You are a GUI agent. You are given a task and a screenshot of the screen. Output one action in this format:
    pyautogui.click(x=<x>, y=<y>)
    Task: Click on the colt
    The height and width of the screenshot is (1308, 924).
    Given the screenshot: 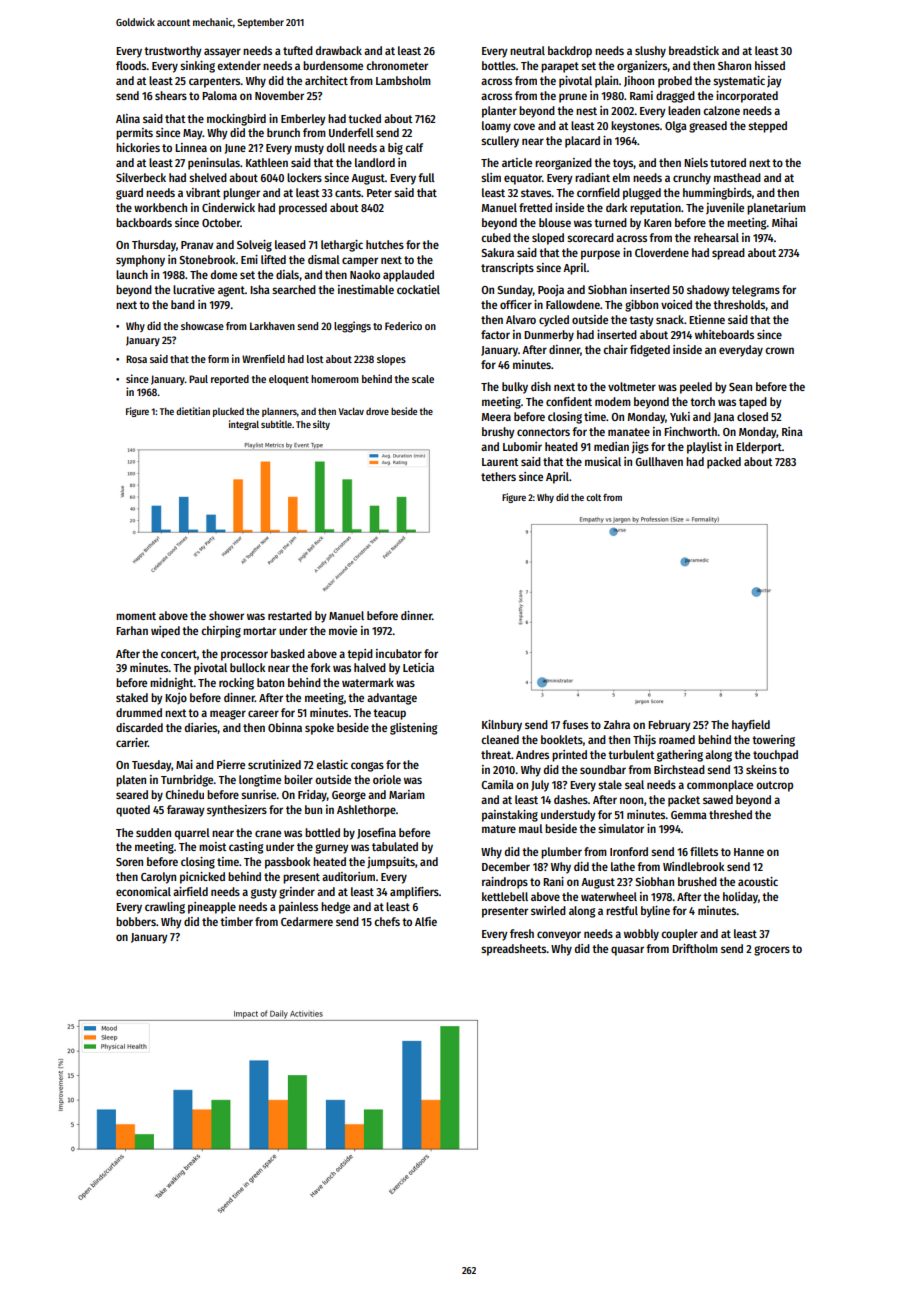 What is the action you would take?
    pyautogui.click(x=593, y=497)
